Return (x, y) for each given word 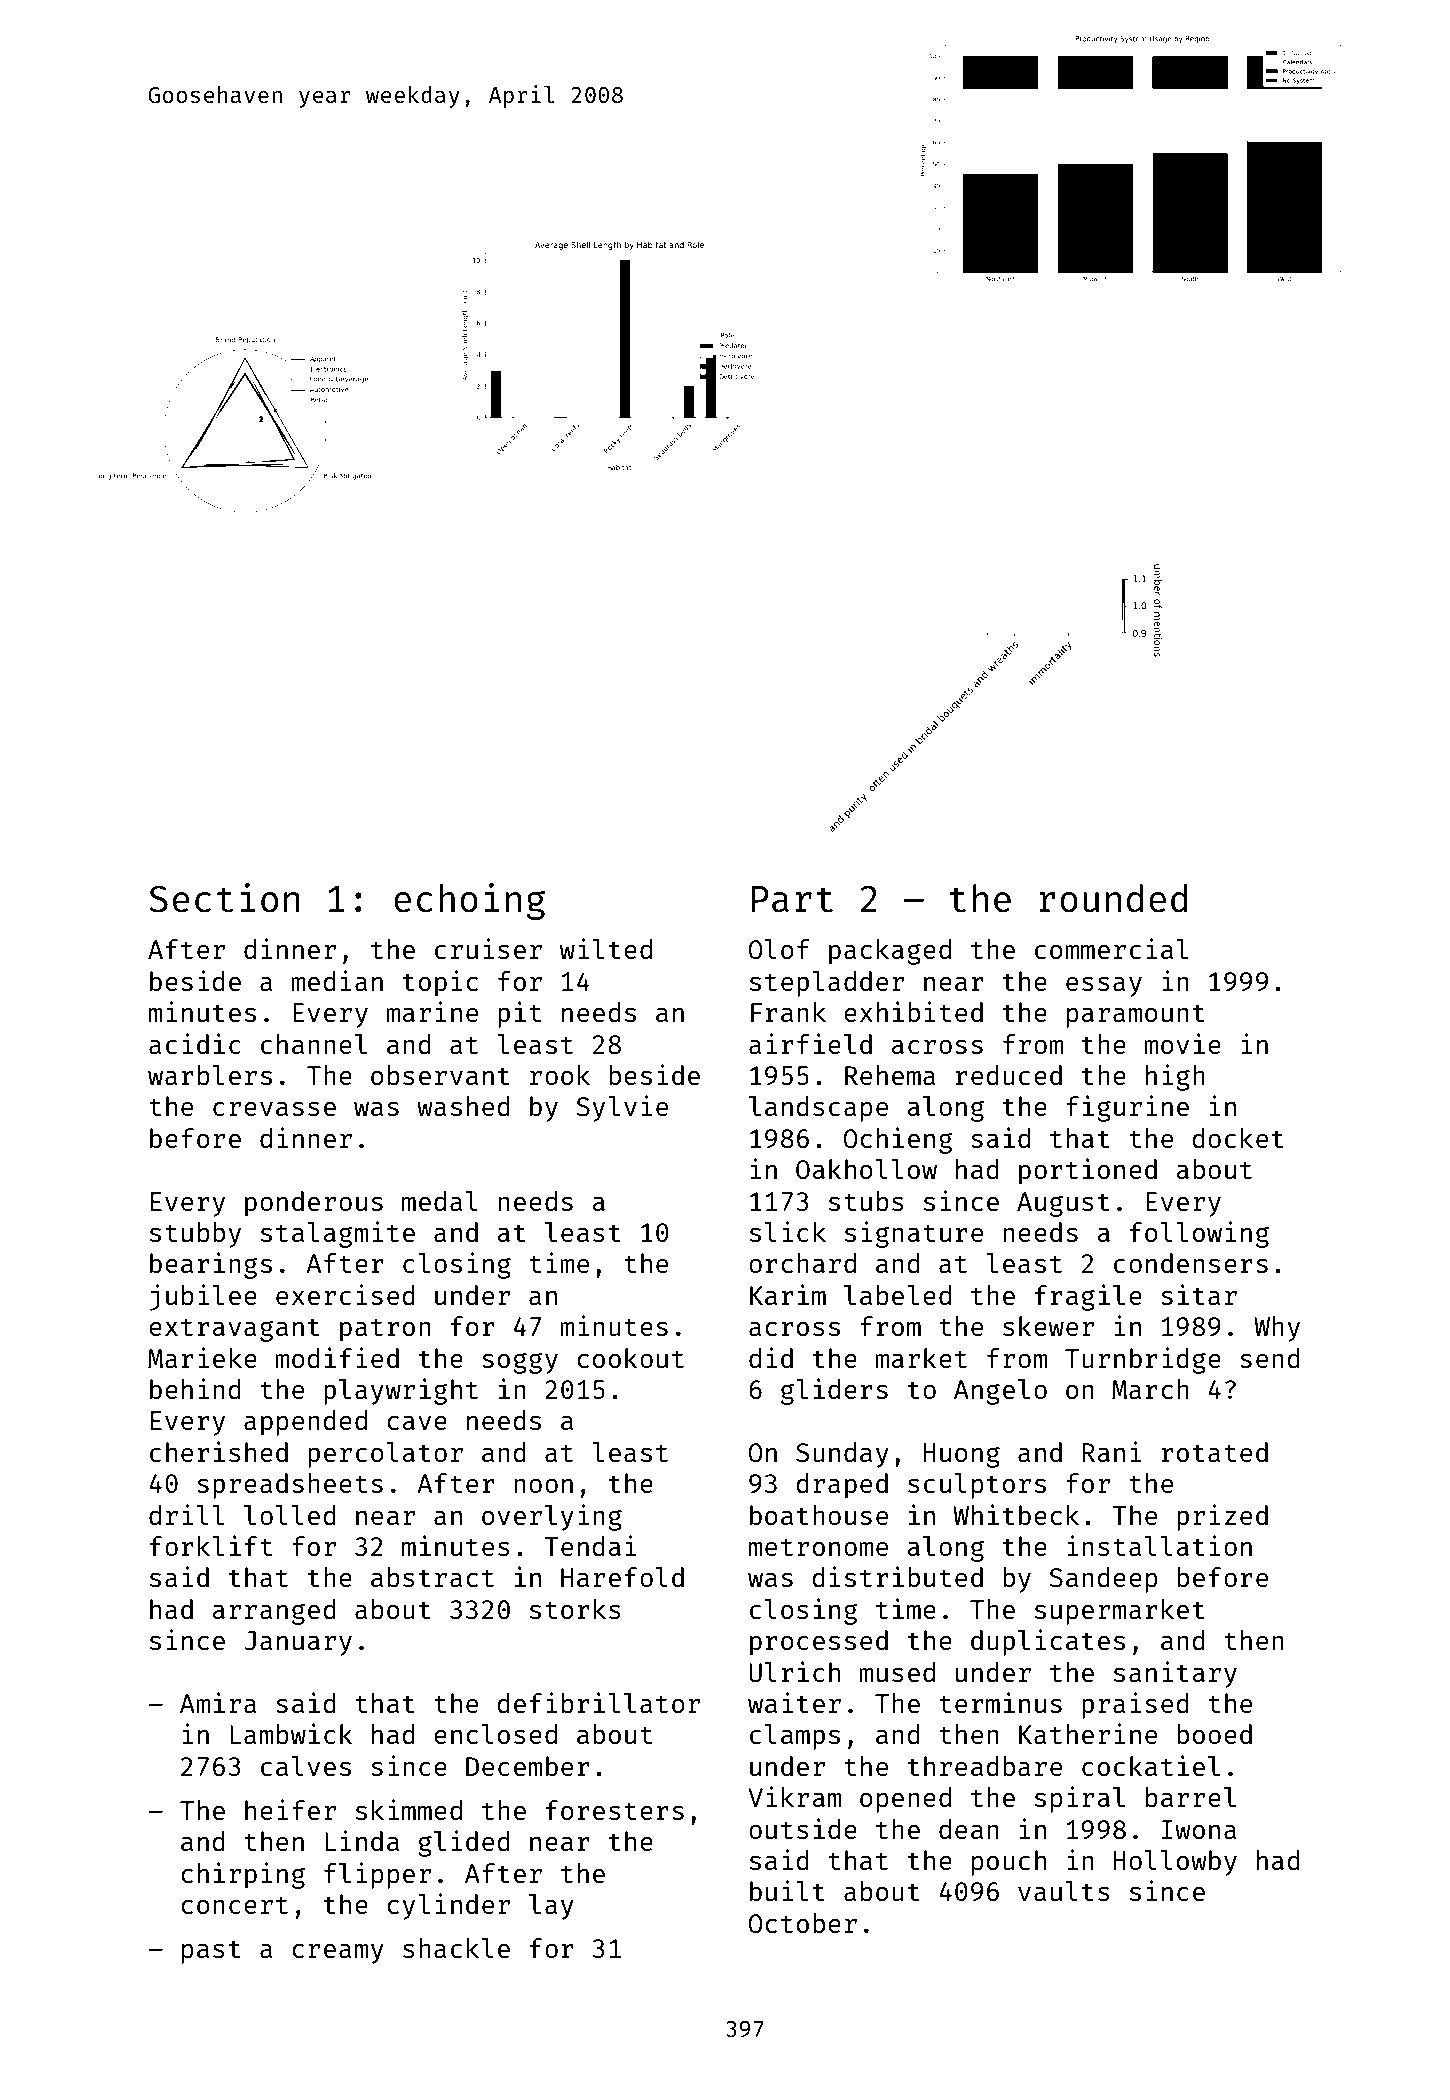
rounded (1113, 898)
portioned (1088, 1171)
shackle (456, 1948)
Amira (218, 1702)
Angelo (1000, 1392)
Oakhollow (866, 1169)
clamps (795, 1737)
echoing (469, 901)
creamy (338, 1954)
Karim (788, 1294)
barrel (1191, 1797)
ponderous (314, 1204)
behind (195, 1388)
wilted (606, 948)
